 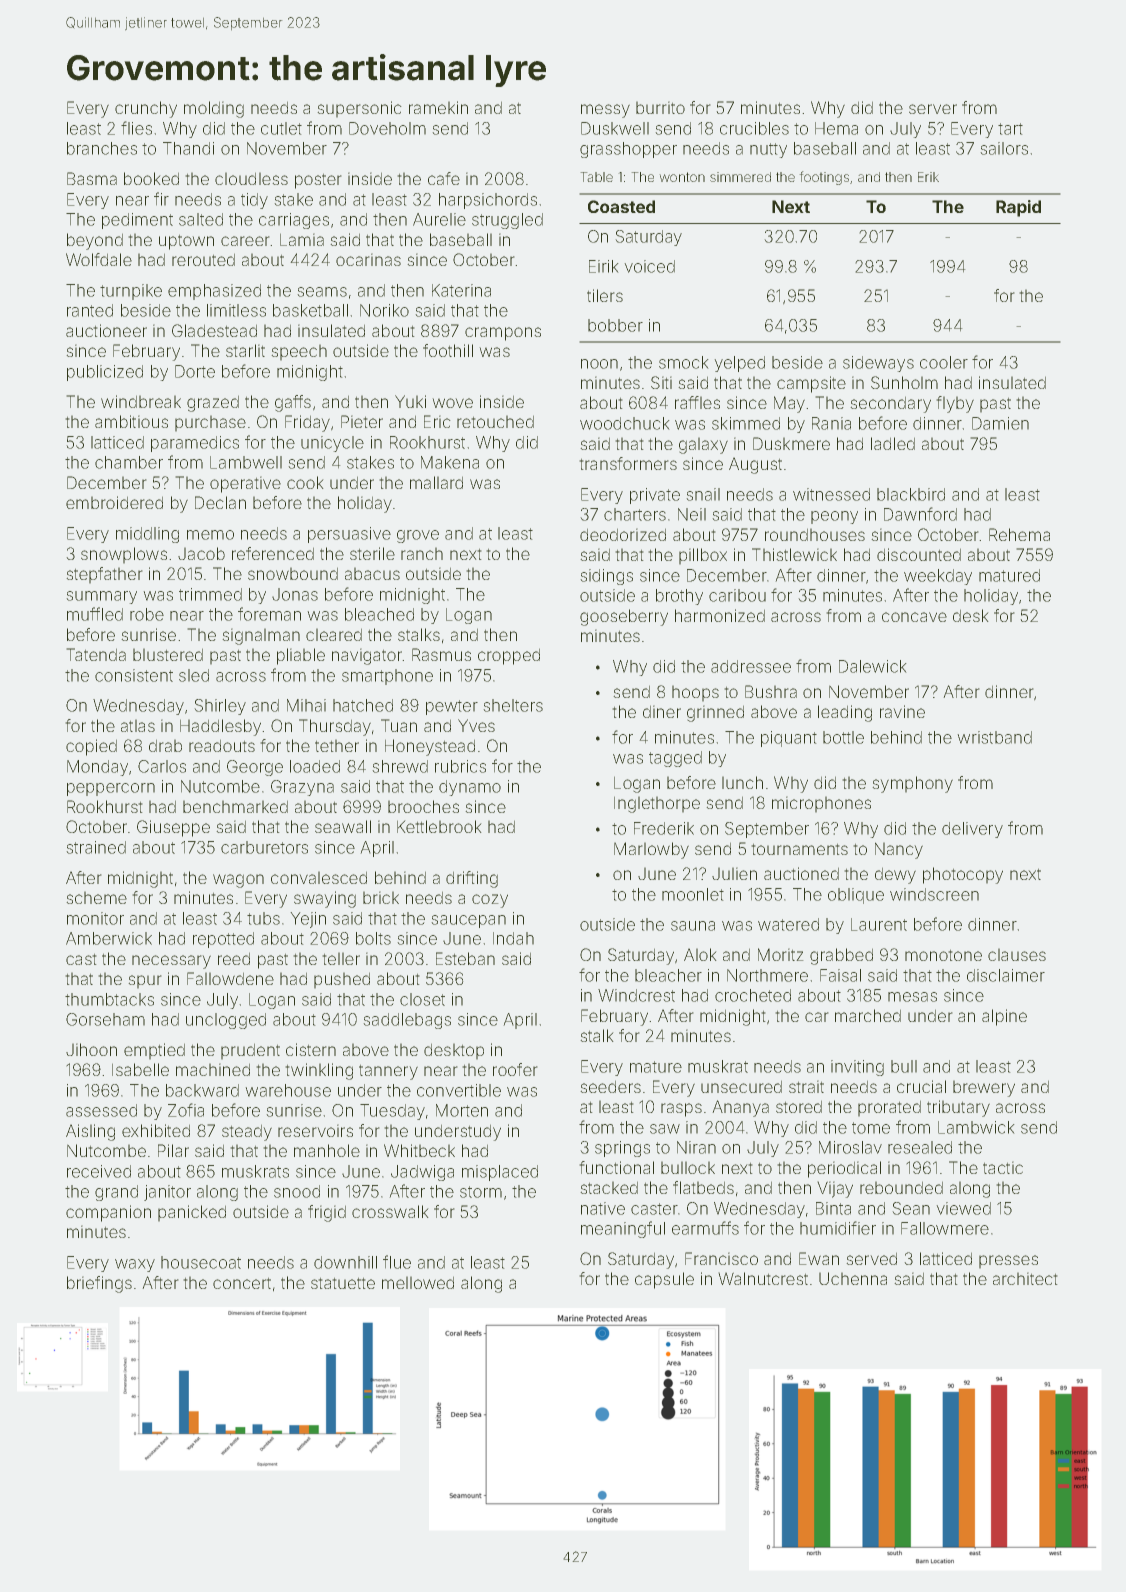 What do you see at coordinates (108, 1213) in the image?
I see `companion` at bounding box center [108, 1213].
